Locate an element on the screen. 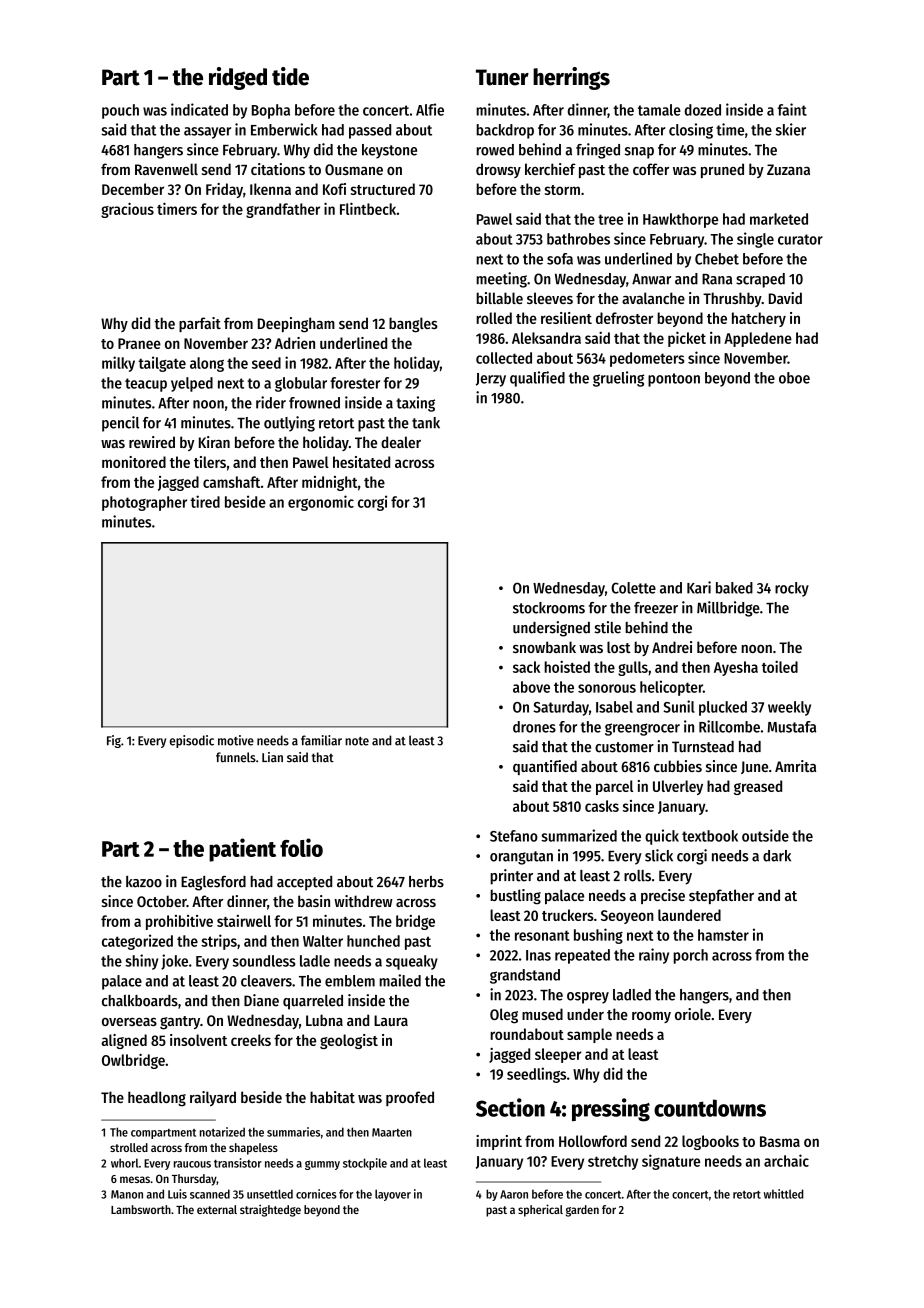 The height and width of the screenshot is (1308, 924). emblem is located at coordinates (350, 981).
